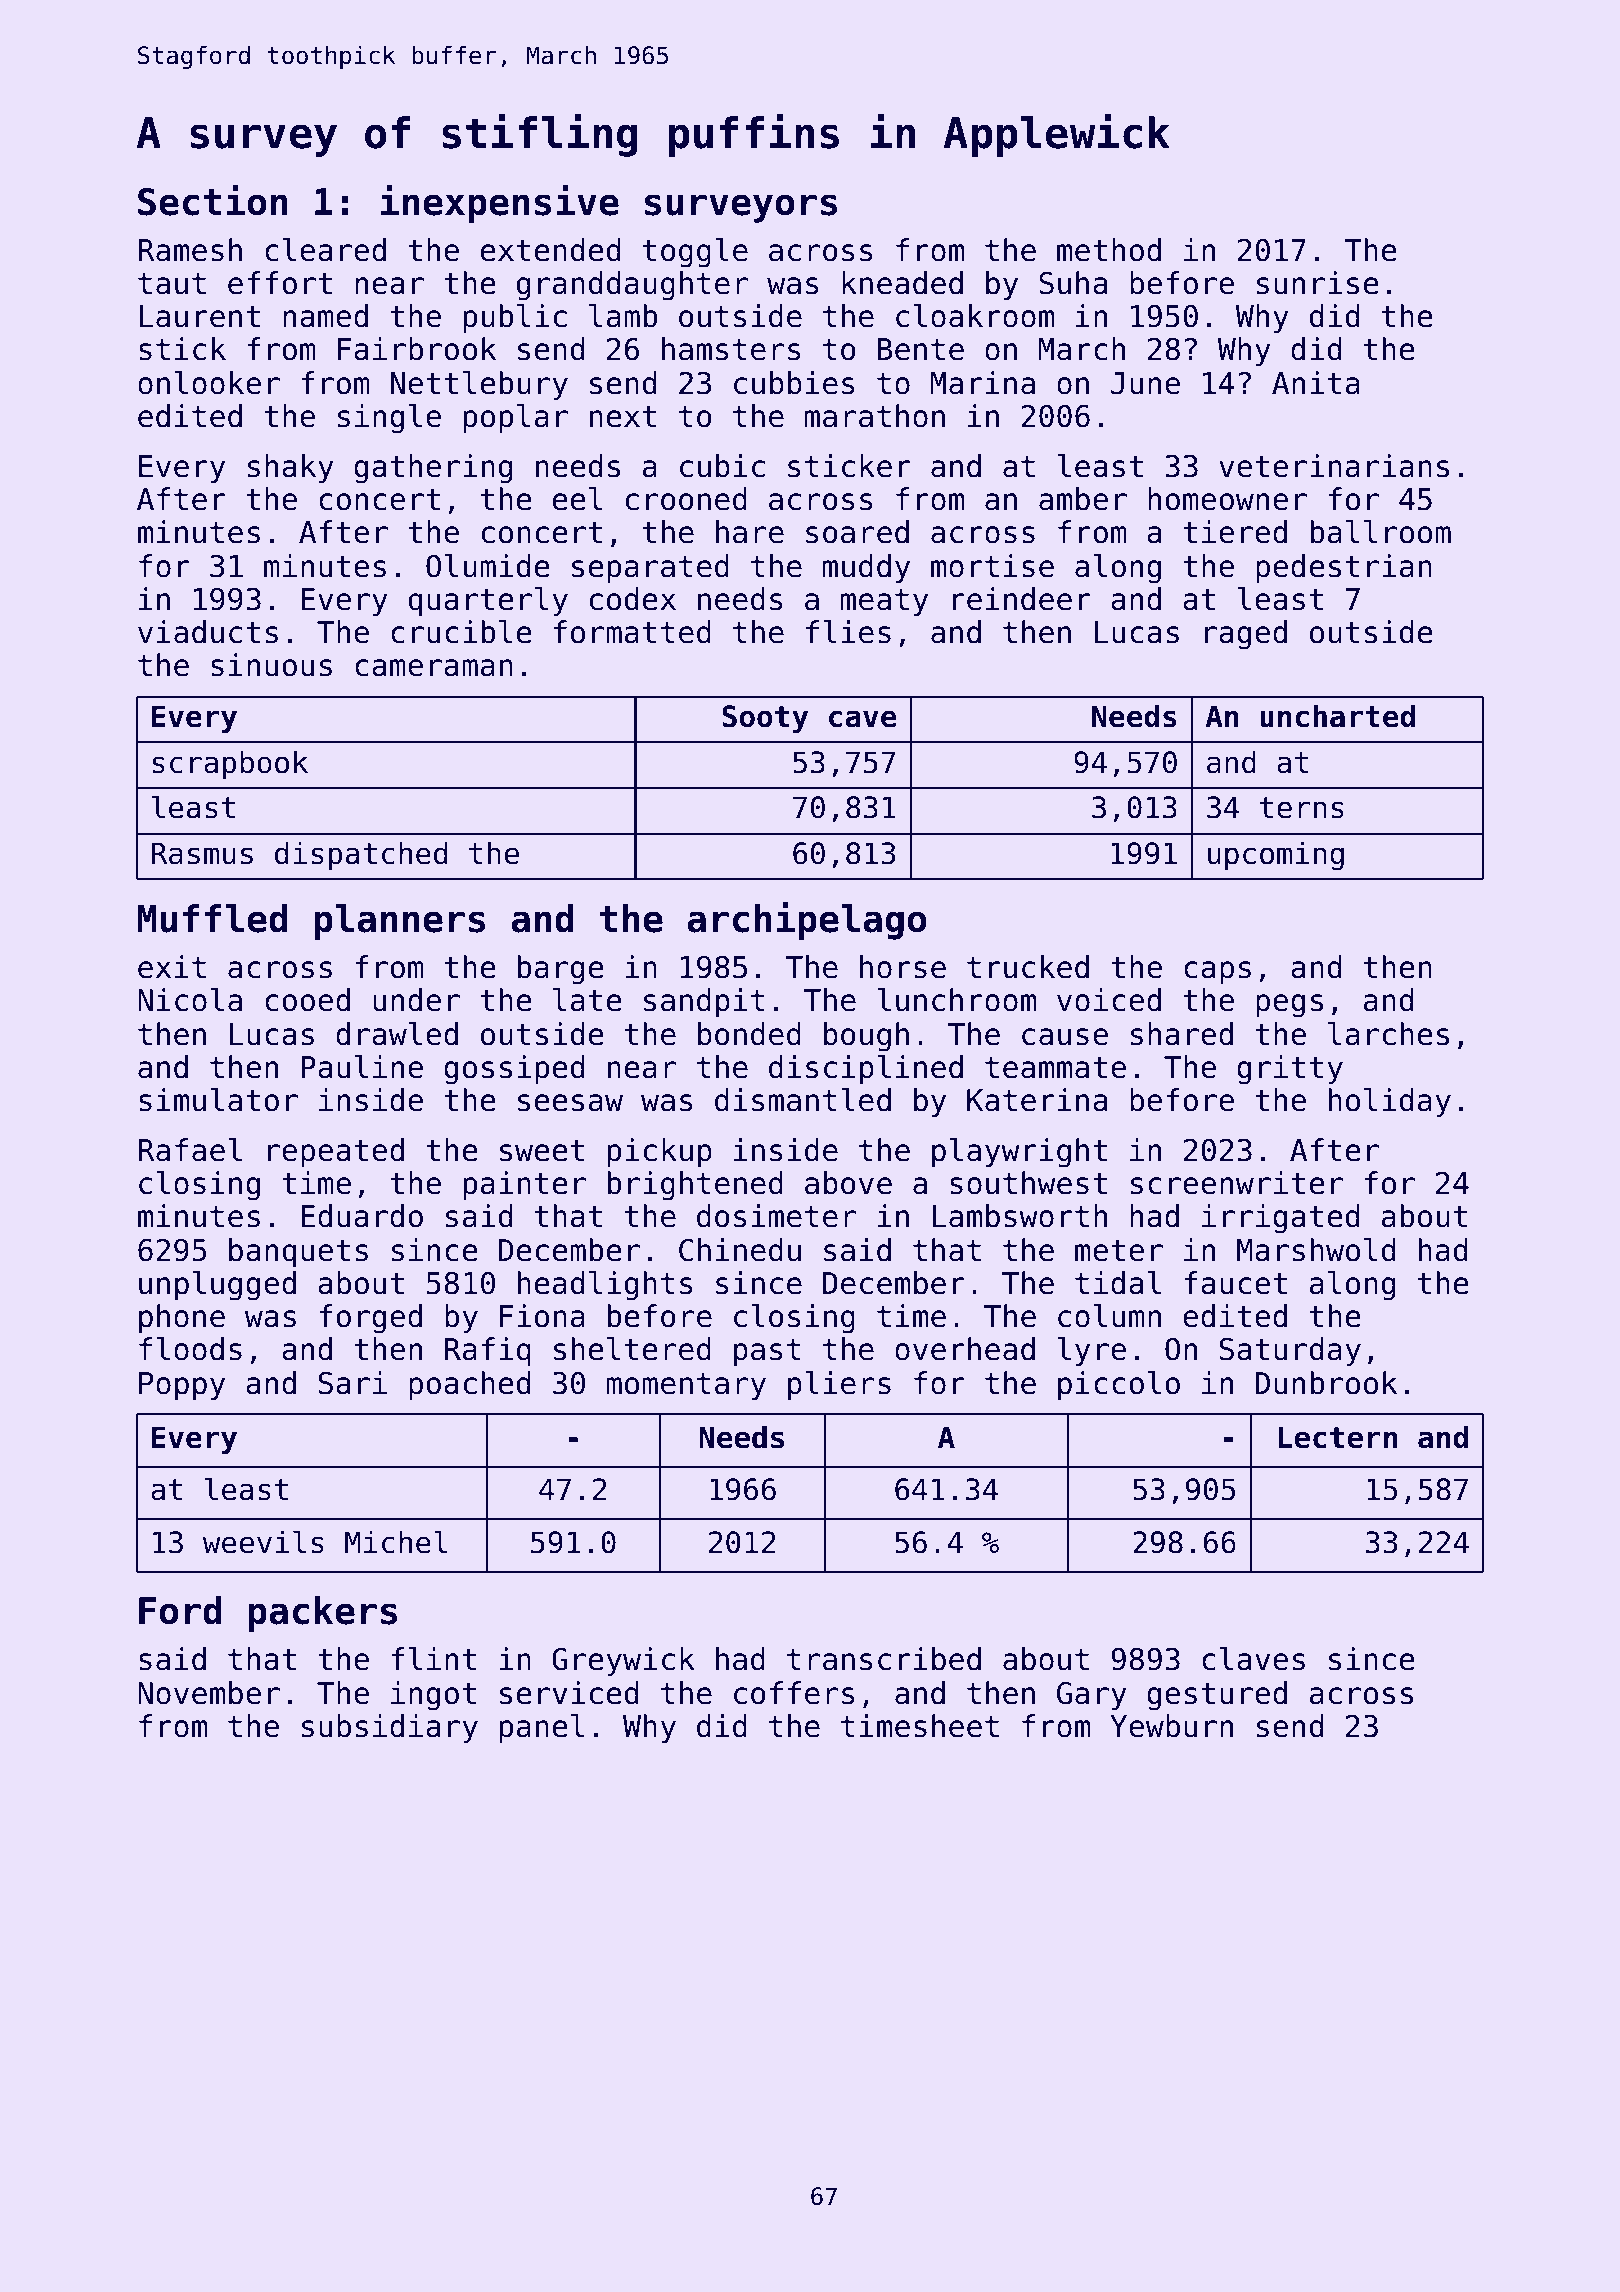 The image size is (1620, 2292). What do you see at coordinates (1246, 635) in the image?
I see `raged` at bounding box center [1246, 635].
